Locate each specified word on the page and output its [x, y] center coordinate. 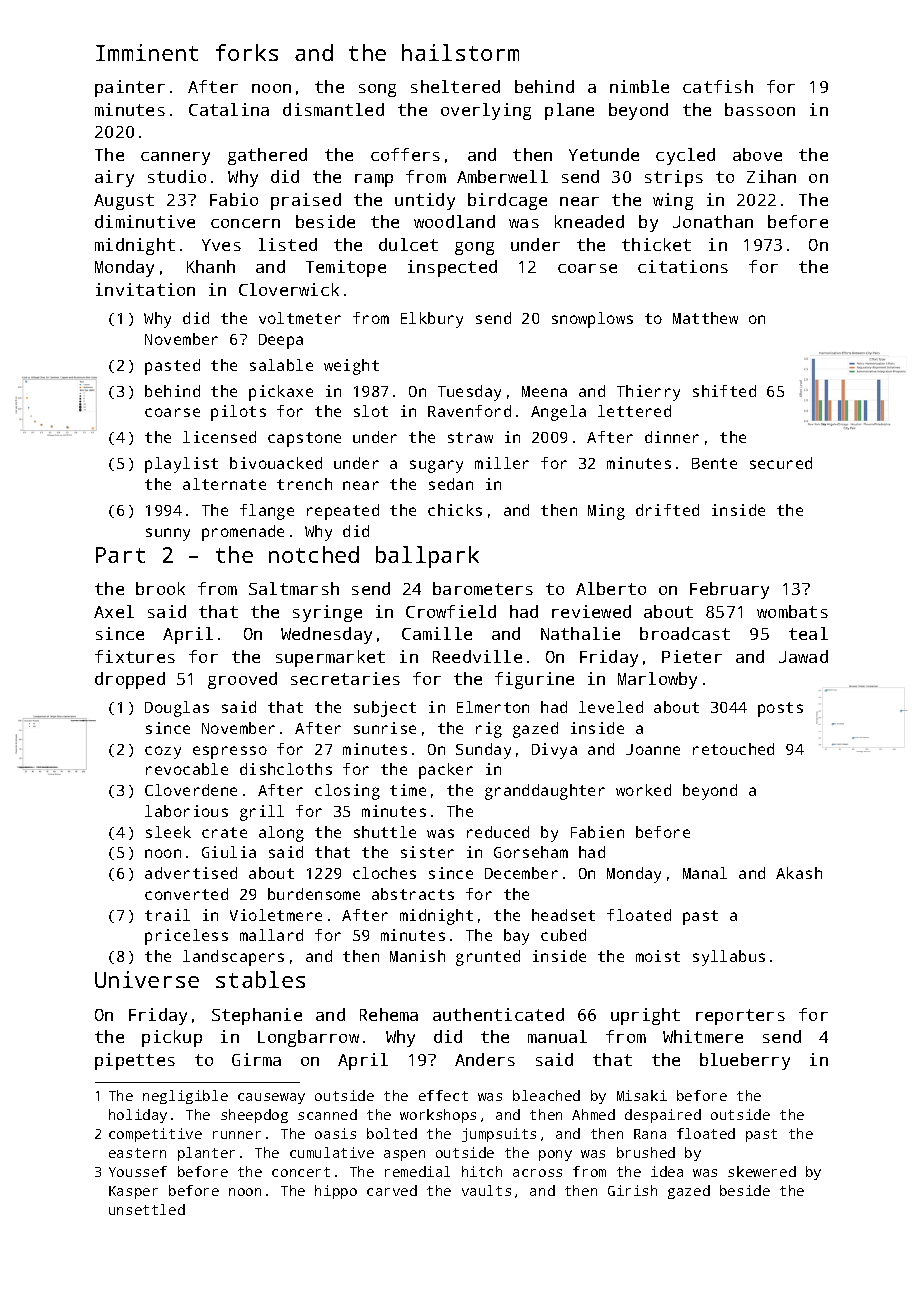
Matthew [705, 318]
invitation [145, 289]
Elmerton [493, 707]
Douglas [177, 709]
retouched [733, 749]
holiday [138, 1116]
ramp [374, 180]
